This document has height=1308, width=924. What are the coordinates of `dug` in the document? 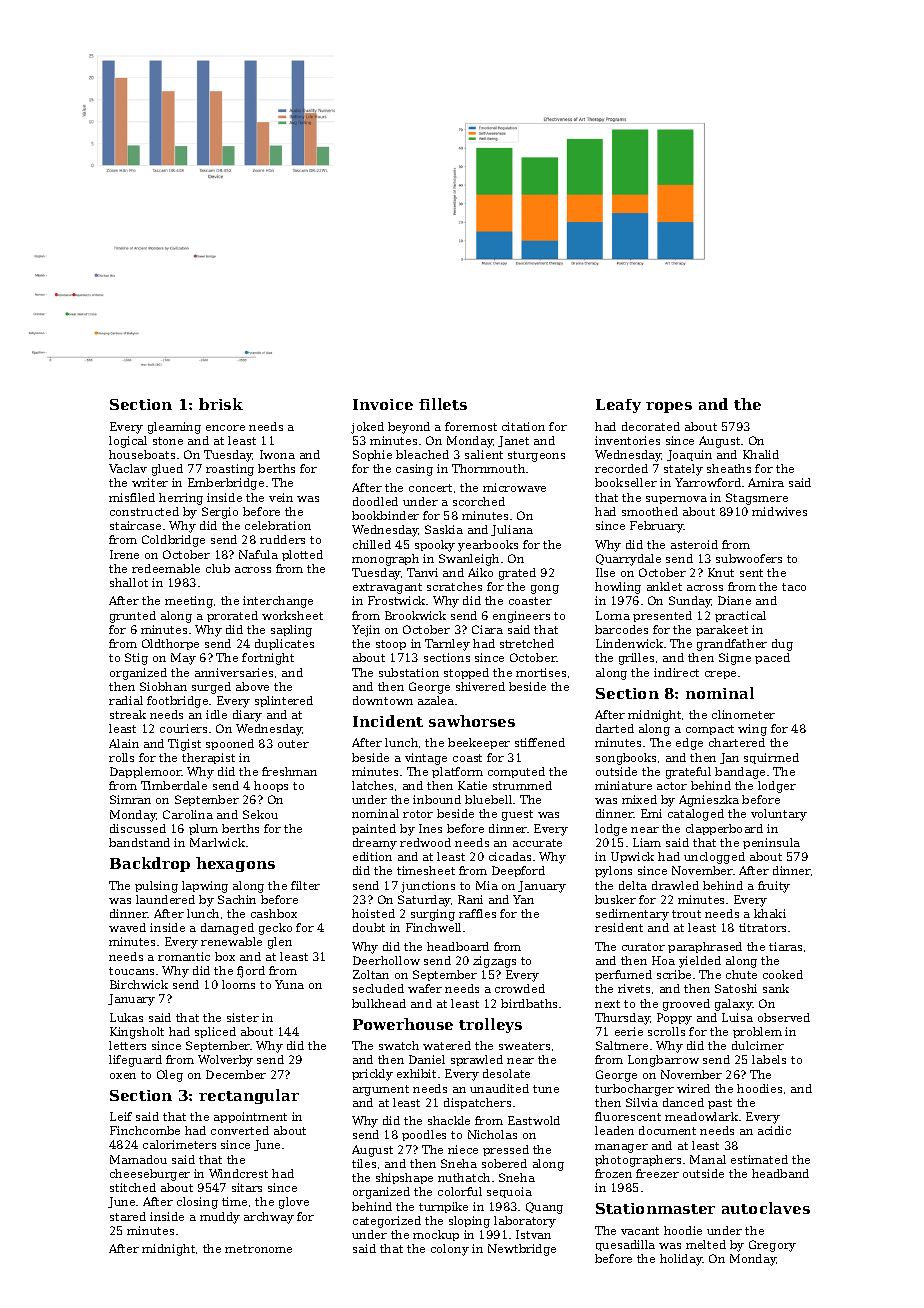 It's located at (782, 645).
